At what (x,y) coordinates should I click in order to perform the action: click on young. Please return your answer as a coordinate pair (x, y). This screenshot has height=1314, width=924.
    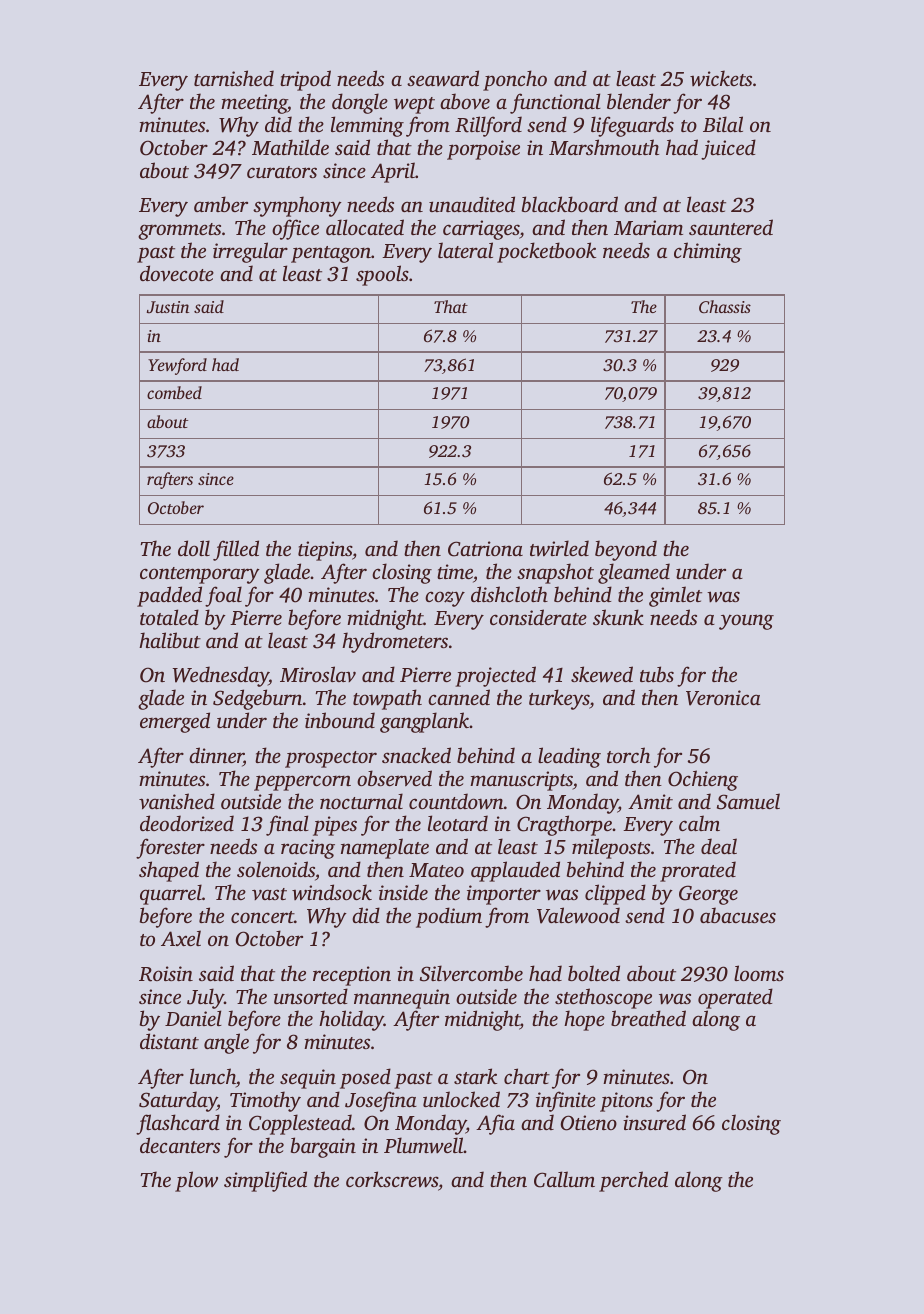
    Looking at the image, I should click on (746, 622).
